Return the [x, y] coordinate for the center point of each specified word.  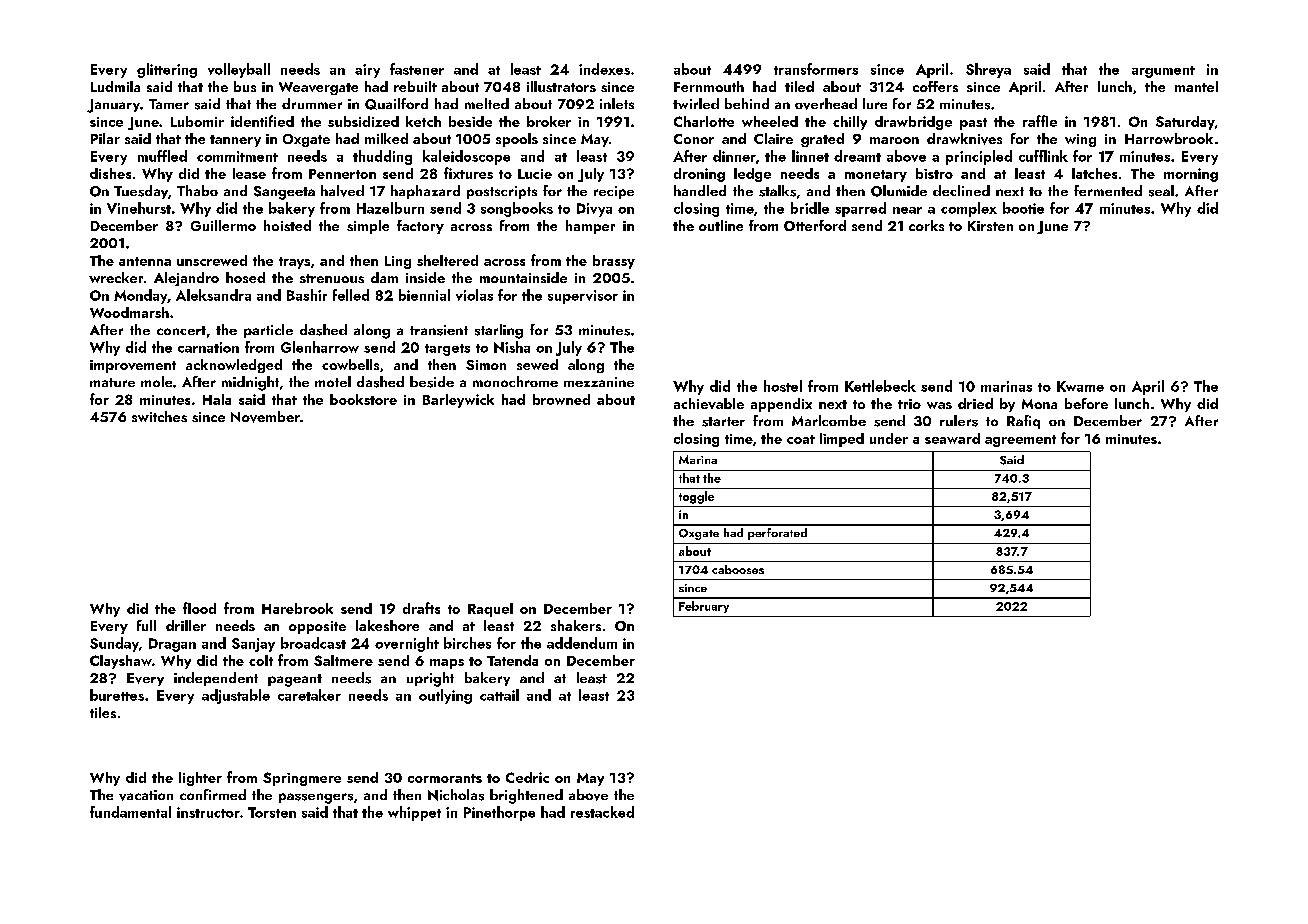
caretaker [309, 695]
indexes [604, 69]
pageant [295, 680]
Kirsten [990, 226]
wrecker [116, 277]
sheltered [447, 260]
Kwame [1080, 386]
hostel [783, 386]
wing [1080, 140]
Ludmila [115, 86]
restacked [602, 812]
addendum [582, 643]
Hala [217, 399]
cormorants [445, 778]
